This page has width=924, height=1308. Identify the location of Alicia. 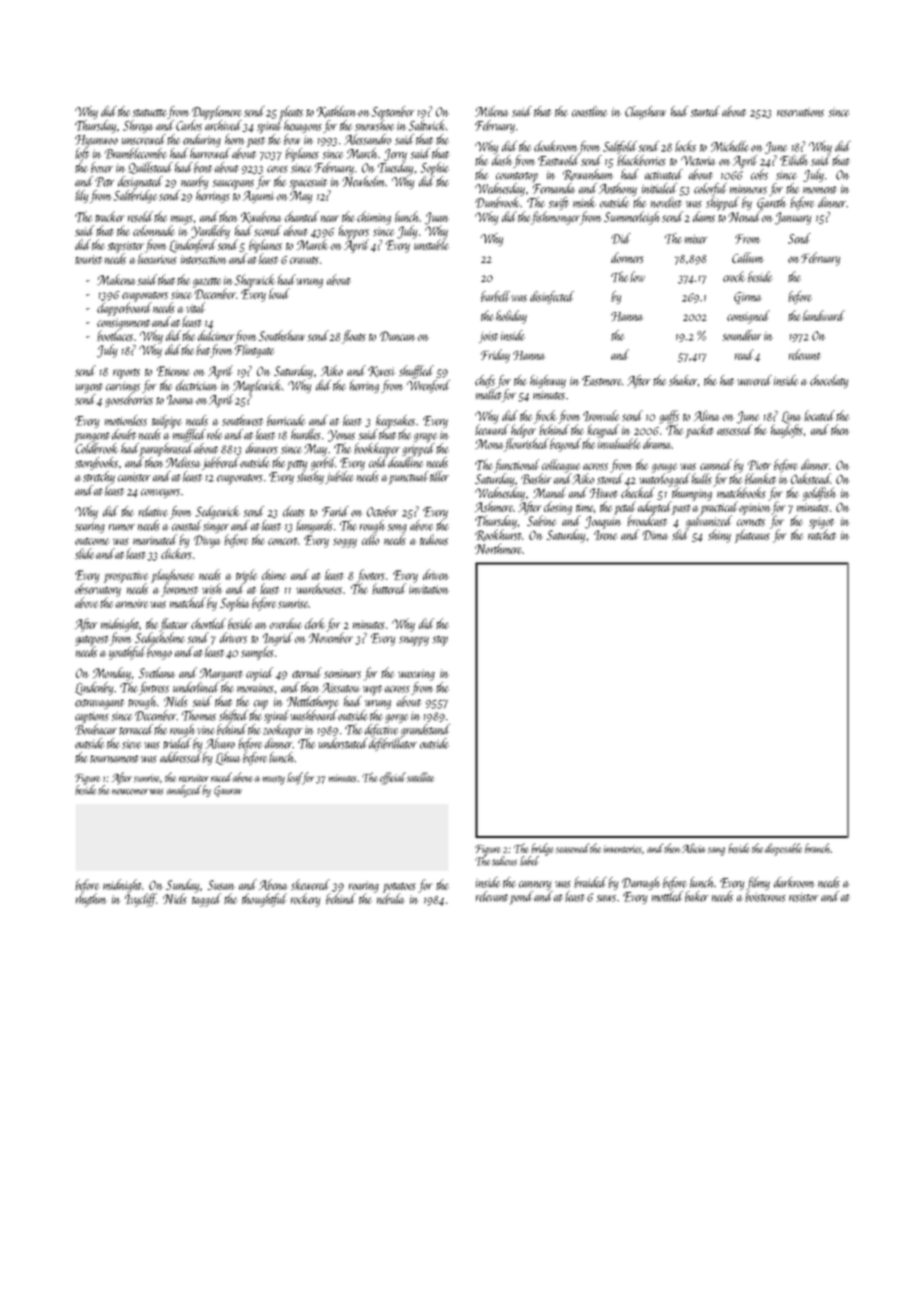
(694, 848).
